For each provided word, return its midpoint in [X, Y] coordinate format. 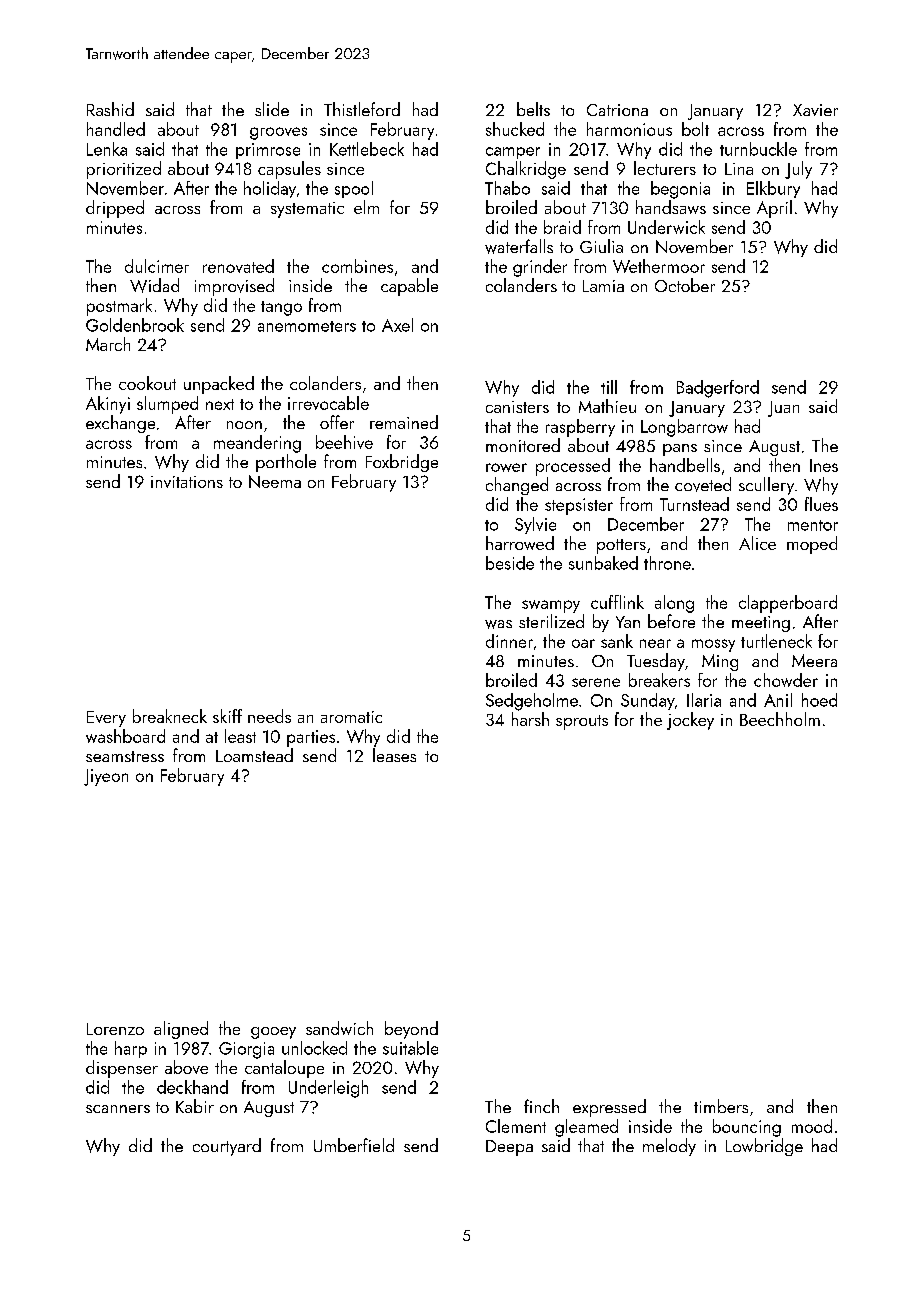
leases [394, 755]
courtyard [227, 1147]
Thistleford [362, 109]
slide [272, 109]
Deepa [509, 1148]
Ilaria [704, 700]
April [774, 209]
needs [269, 716]
